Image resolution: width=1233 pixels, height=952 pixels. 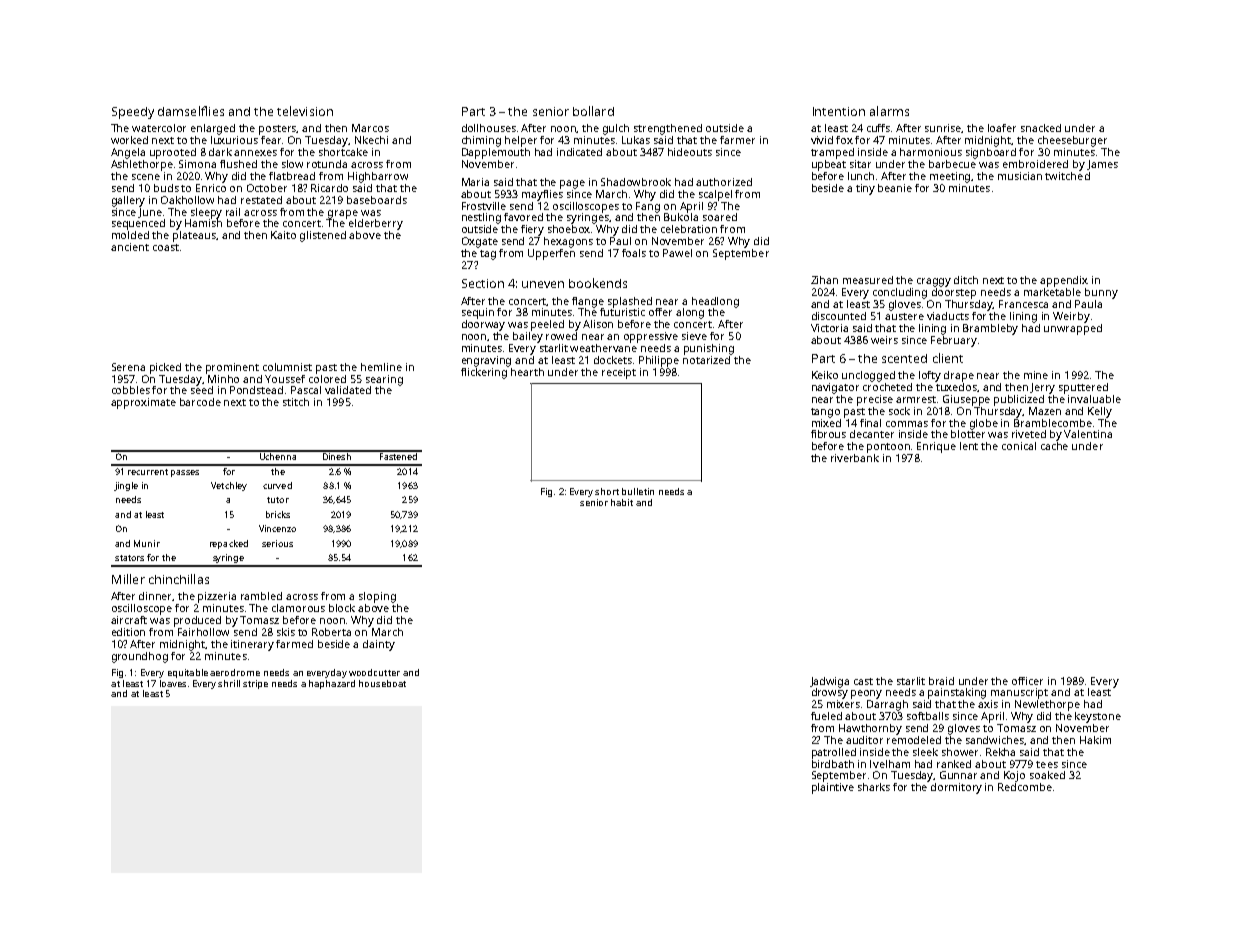 What do you see at coordinates (579, 152) in the screenshot?
I see `indicated` at bounding box center [579, 152].
